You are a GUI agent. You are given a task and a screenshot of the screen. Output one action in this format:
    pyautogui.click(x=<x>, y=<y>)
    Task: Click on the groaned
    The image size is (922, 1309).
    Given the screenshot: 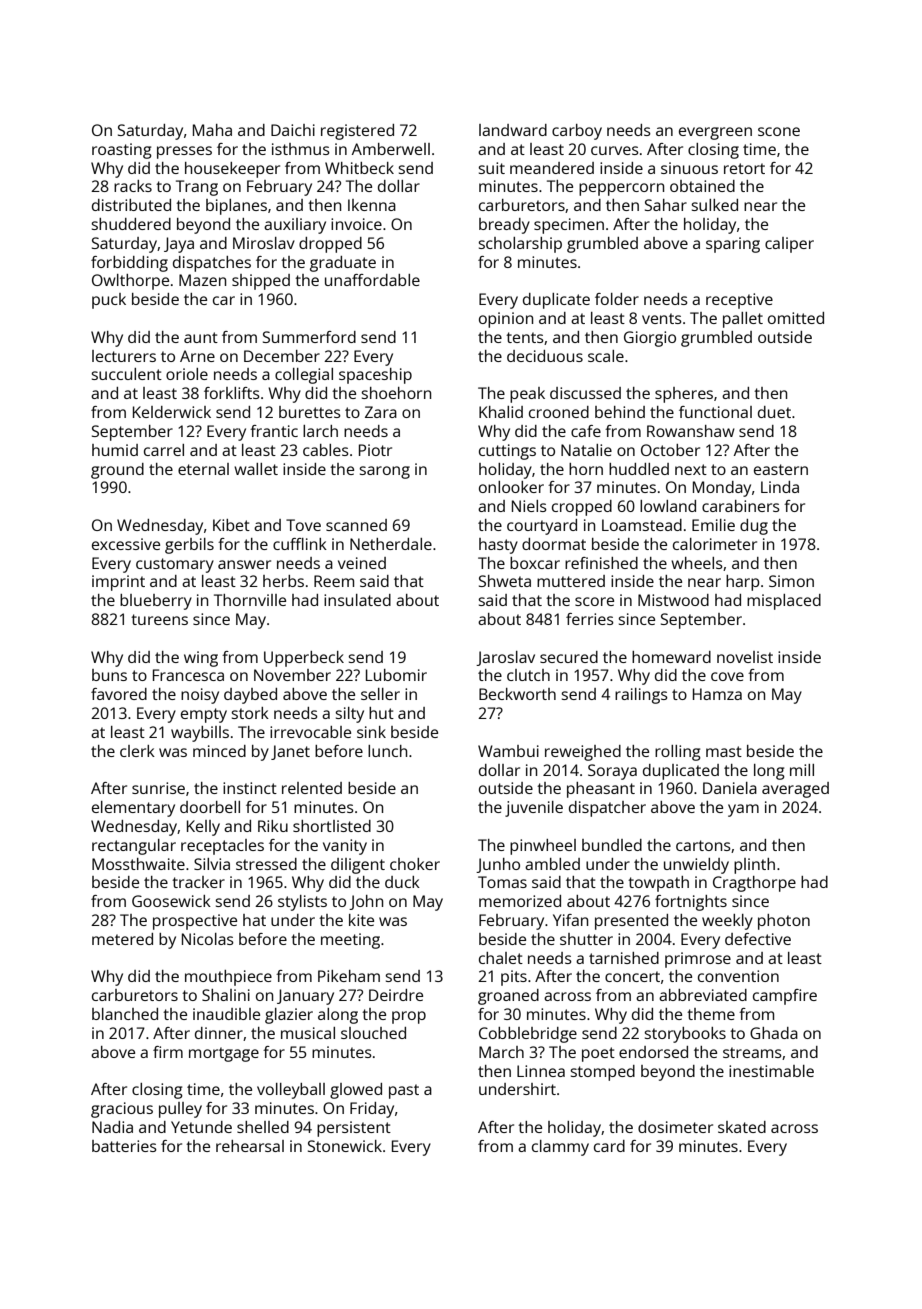 What is the action you would take?
    pyautogui.click(x=508, y=997)
